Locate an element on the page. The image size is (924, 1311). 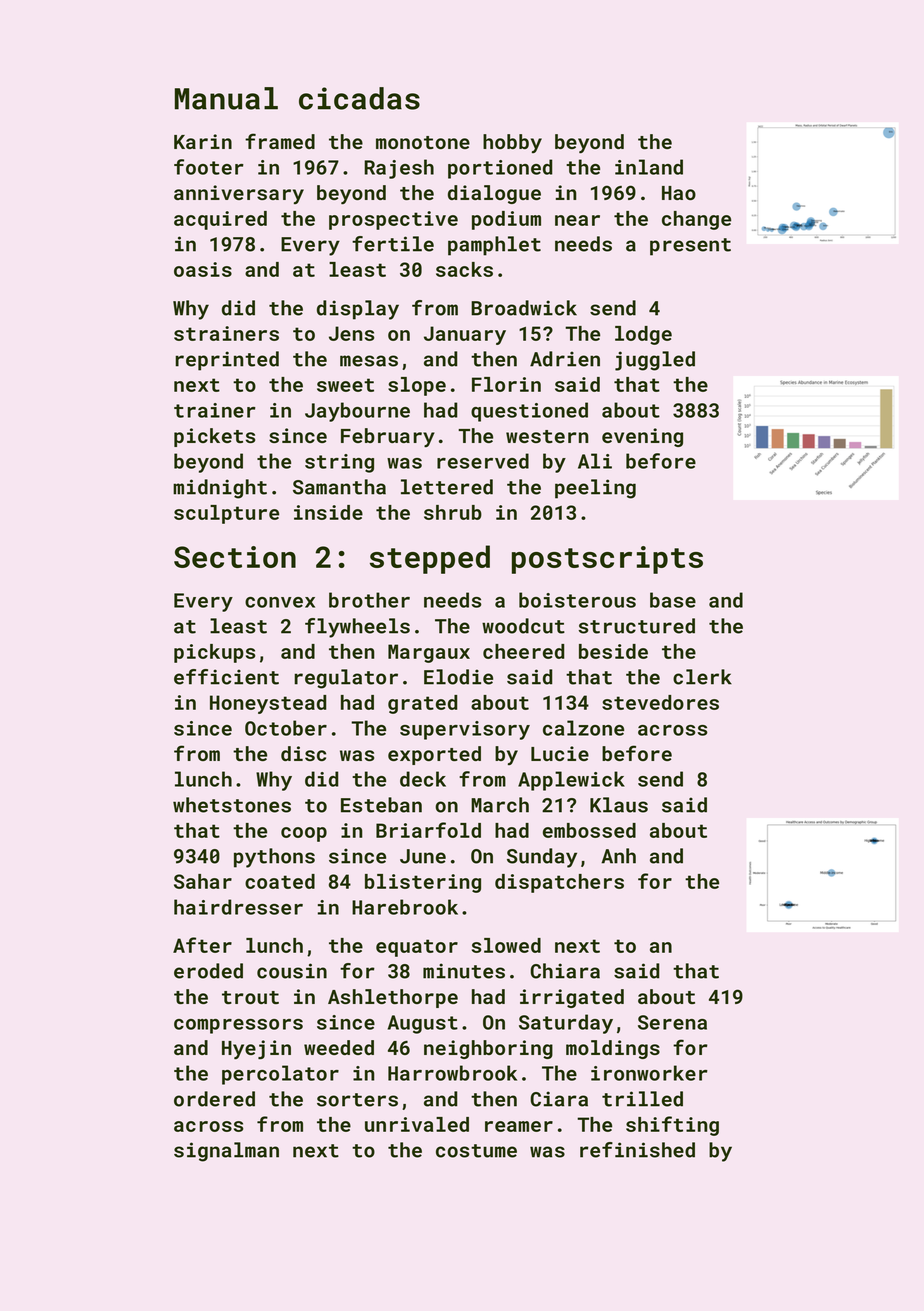
inland is located at coordinates (649, 167).
